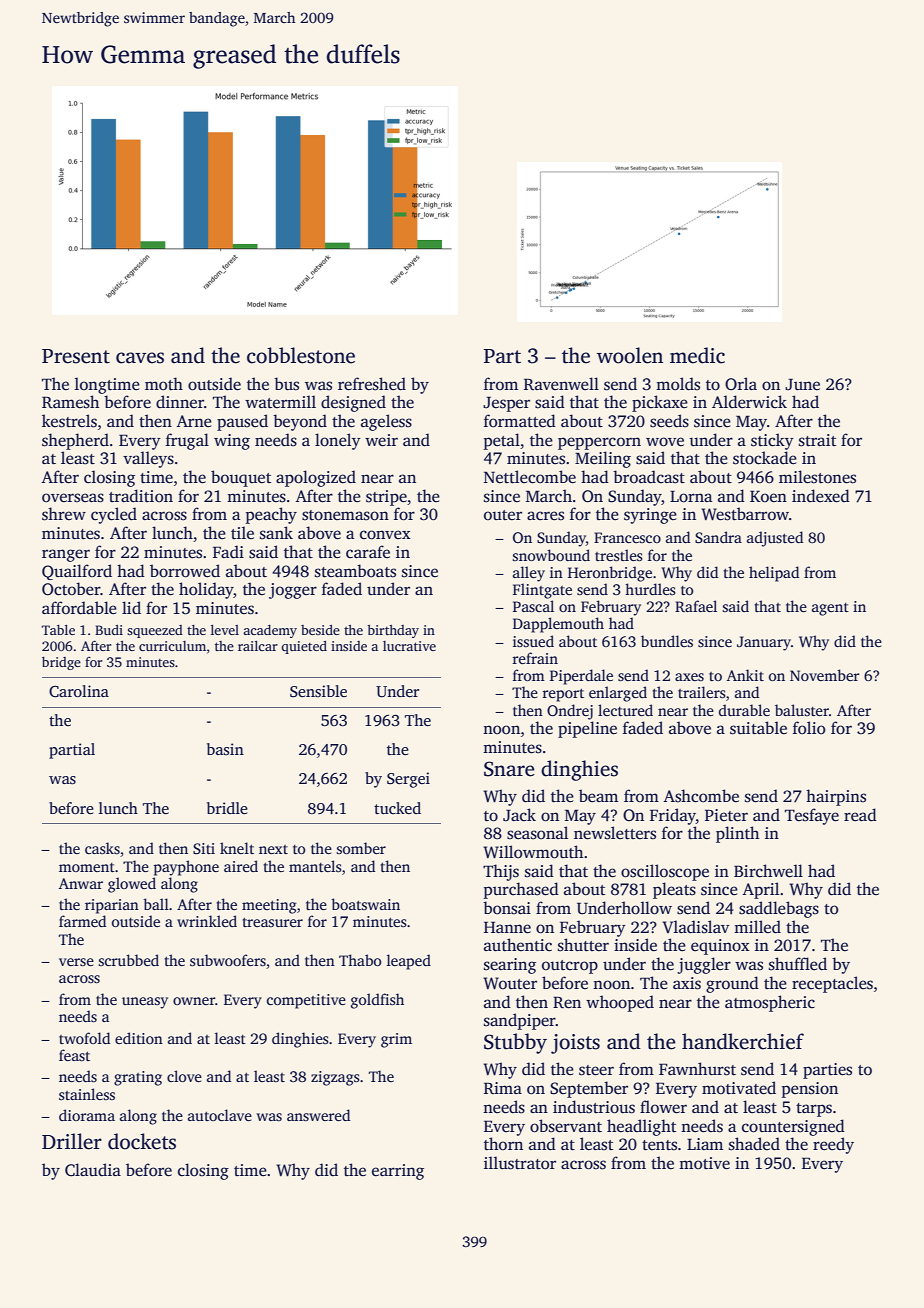 The image size is (924, 1308). I want to click on saddlebags, so click(779, 909).
